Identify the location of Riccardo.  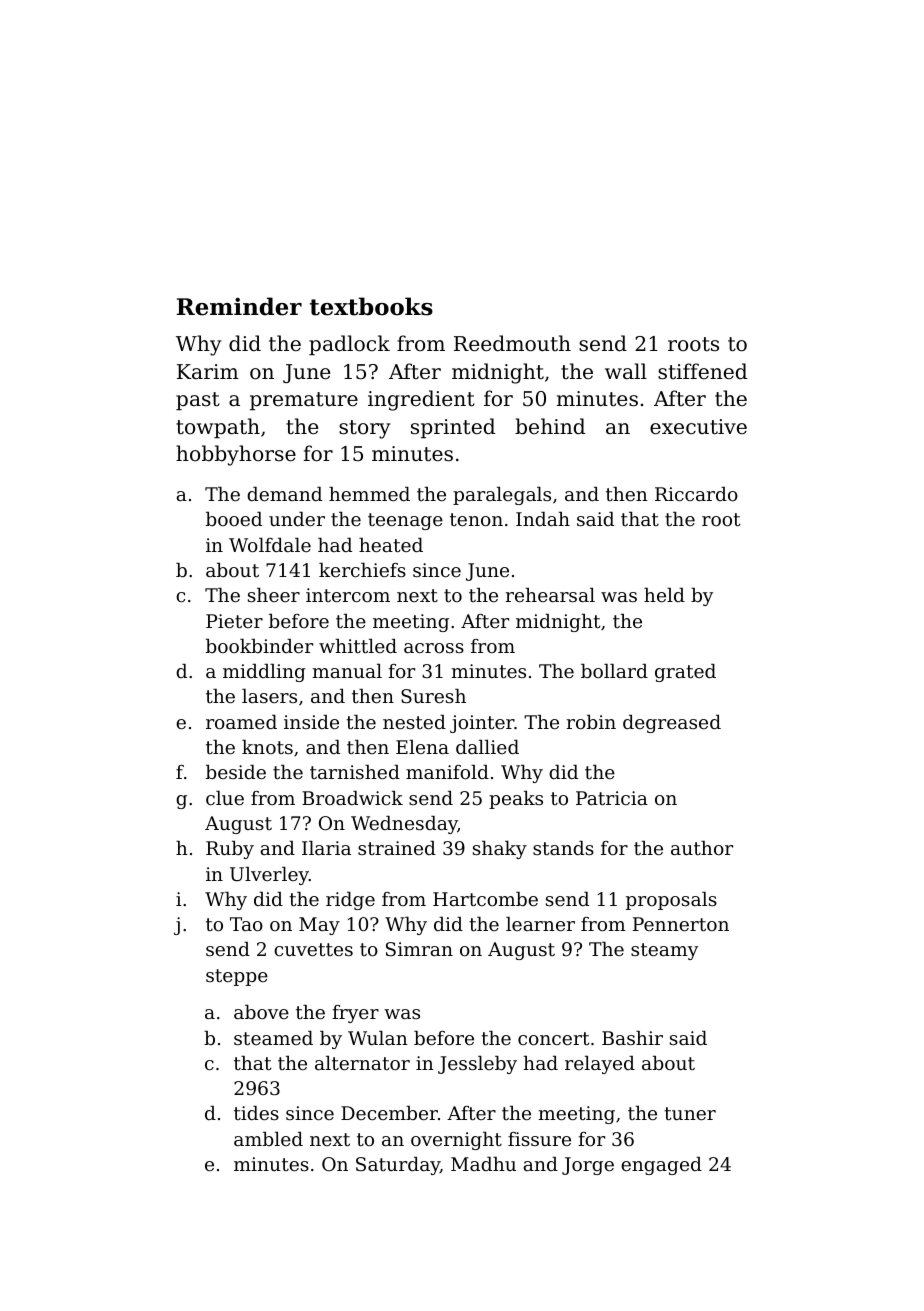
(696, 494).
